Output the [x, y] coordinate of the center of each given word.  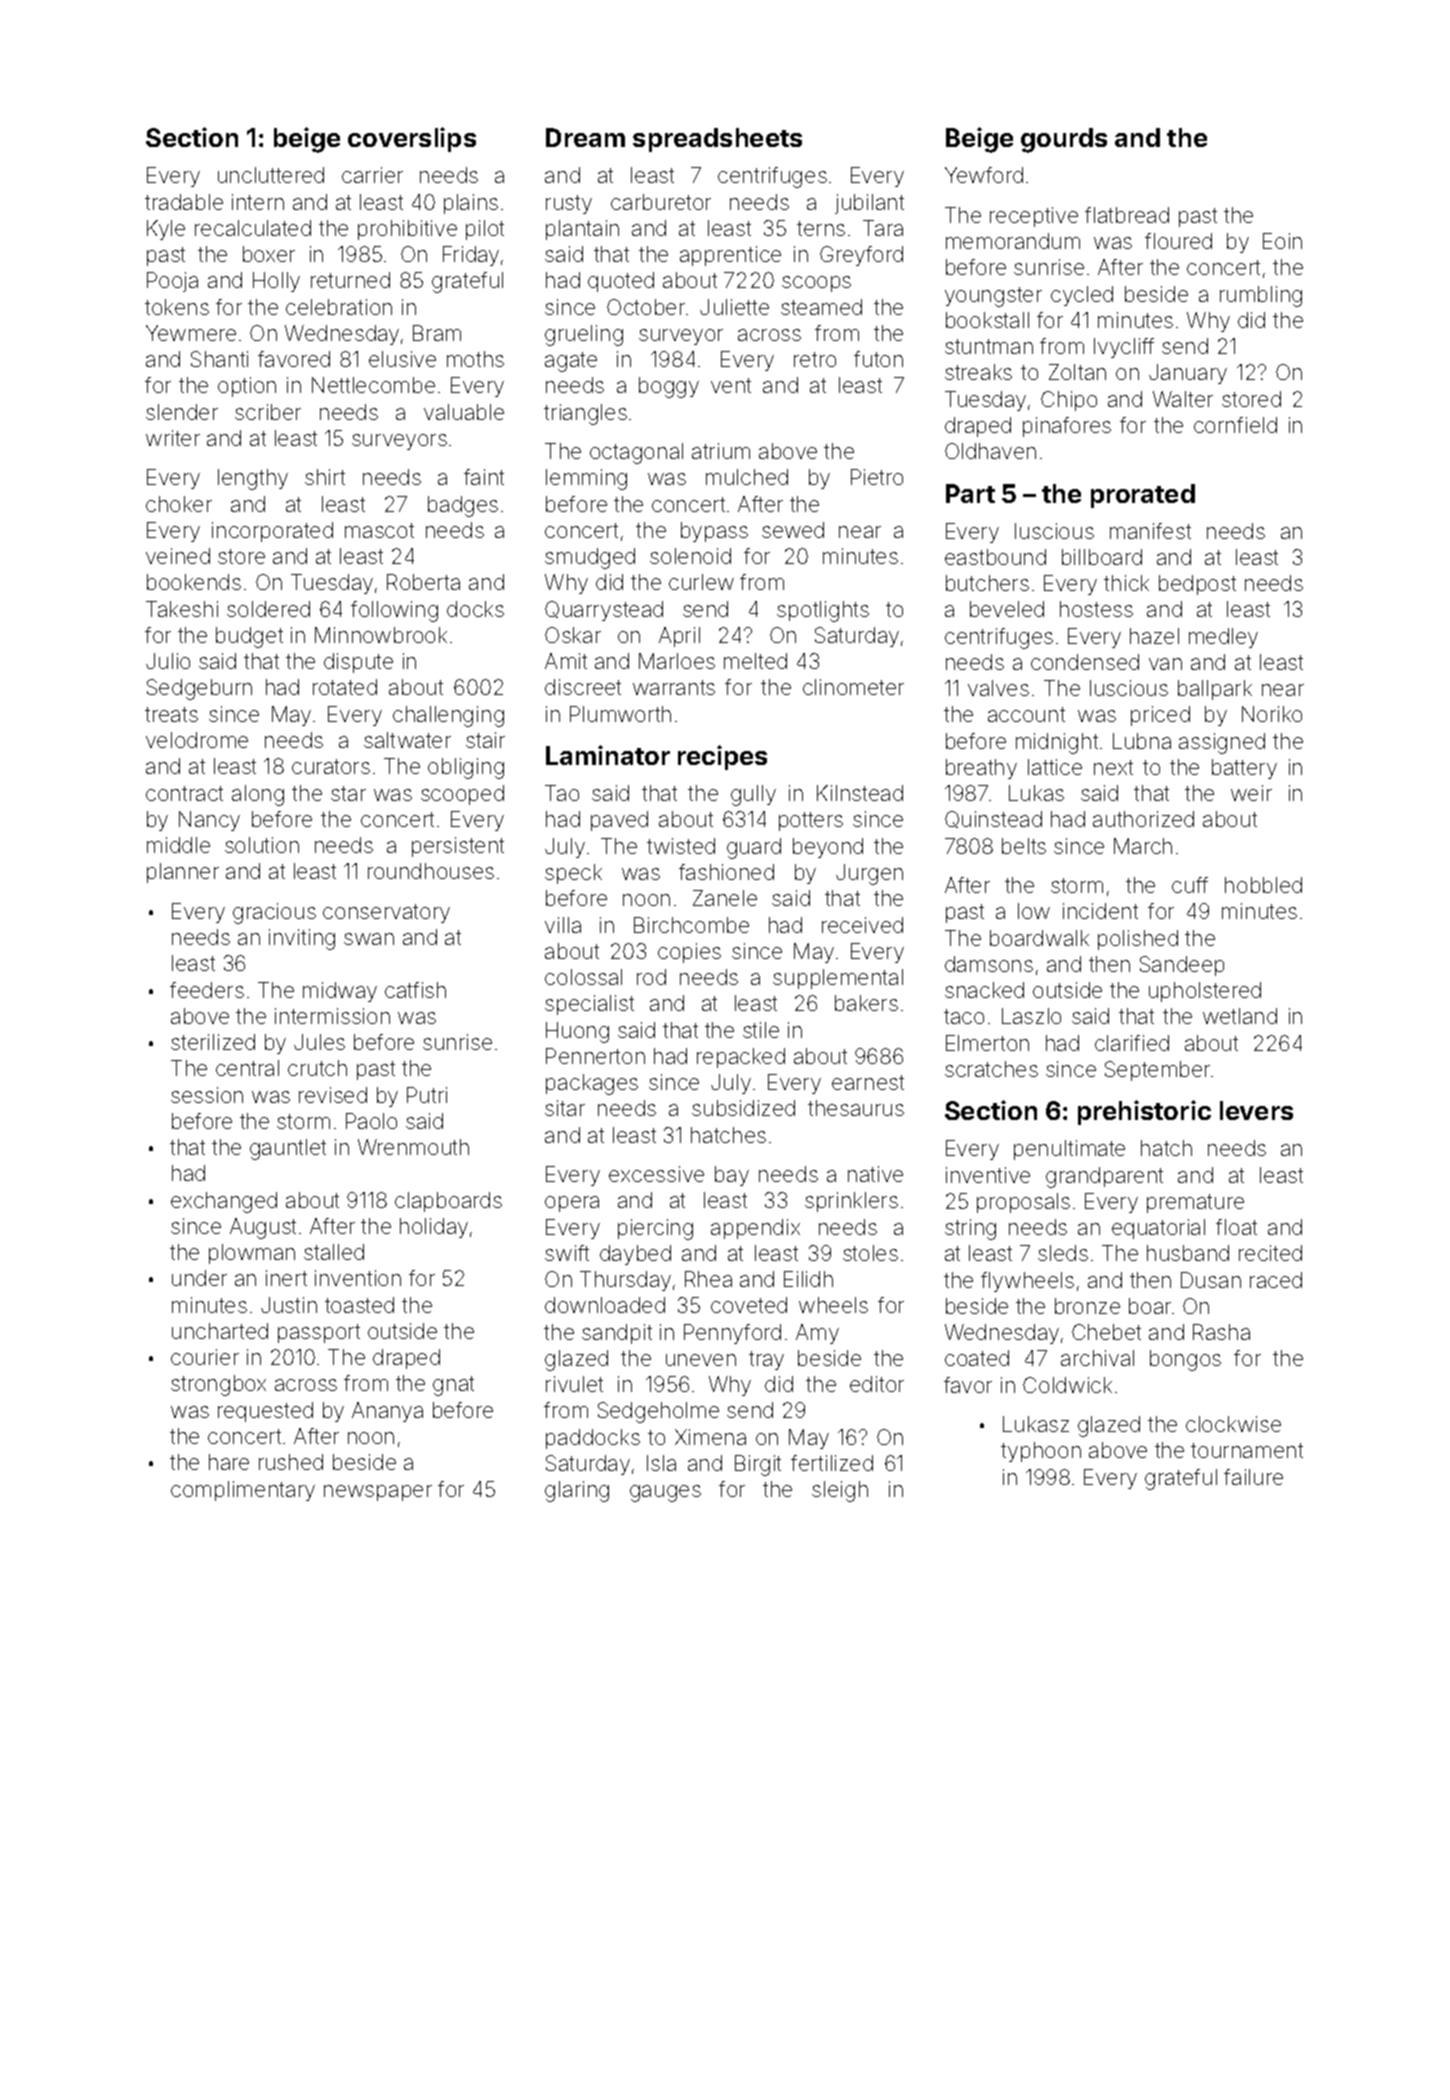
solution [262, 845]
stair [485, 740]
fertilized [832, 1463]
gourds [1064, 140]
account [1026, 714]
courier [205, 1357]
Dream [585, 137]
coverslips [412, 139]
